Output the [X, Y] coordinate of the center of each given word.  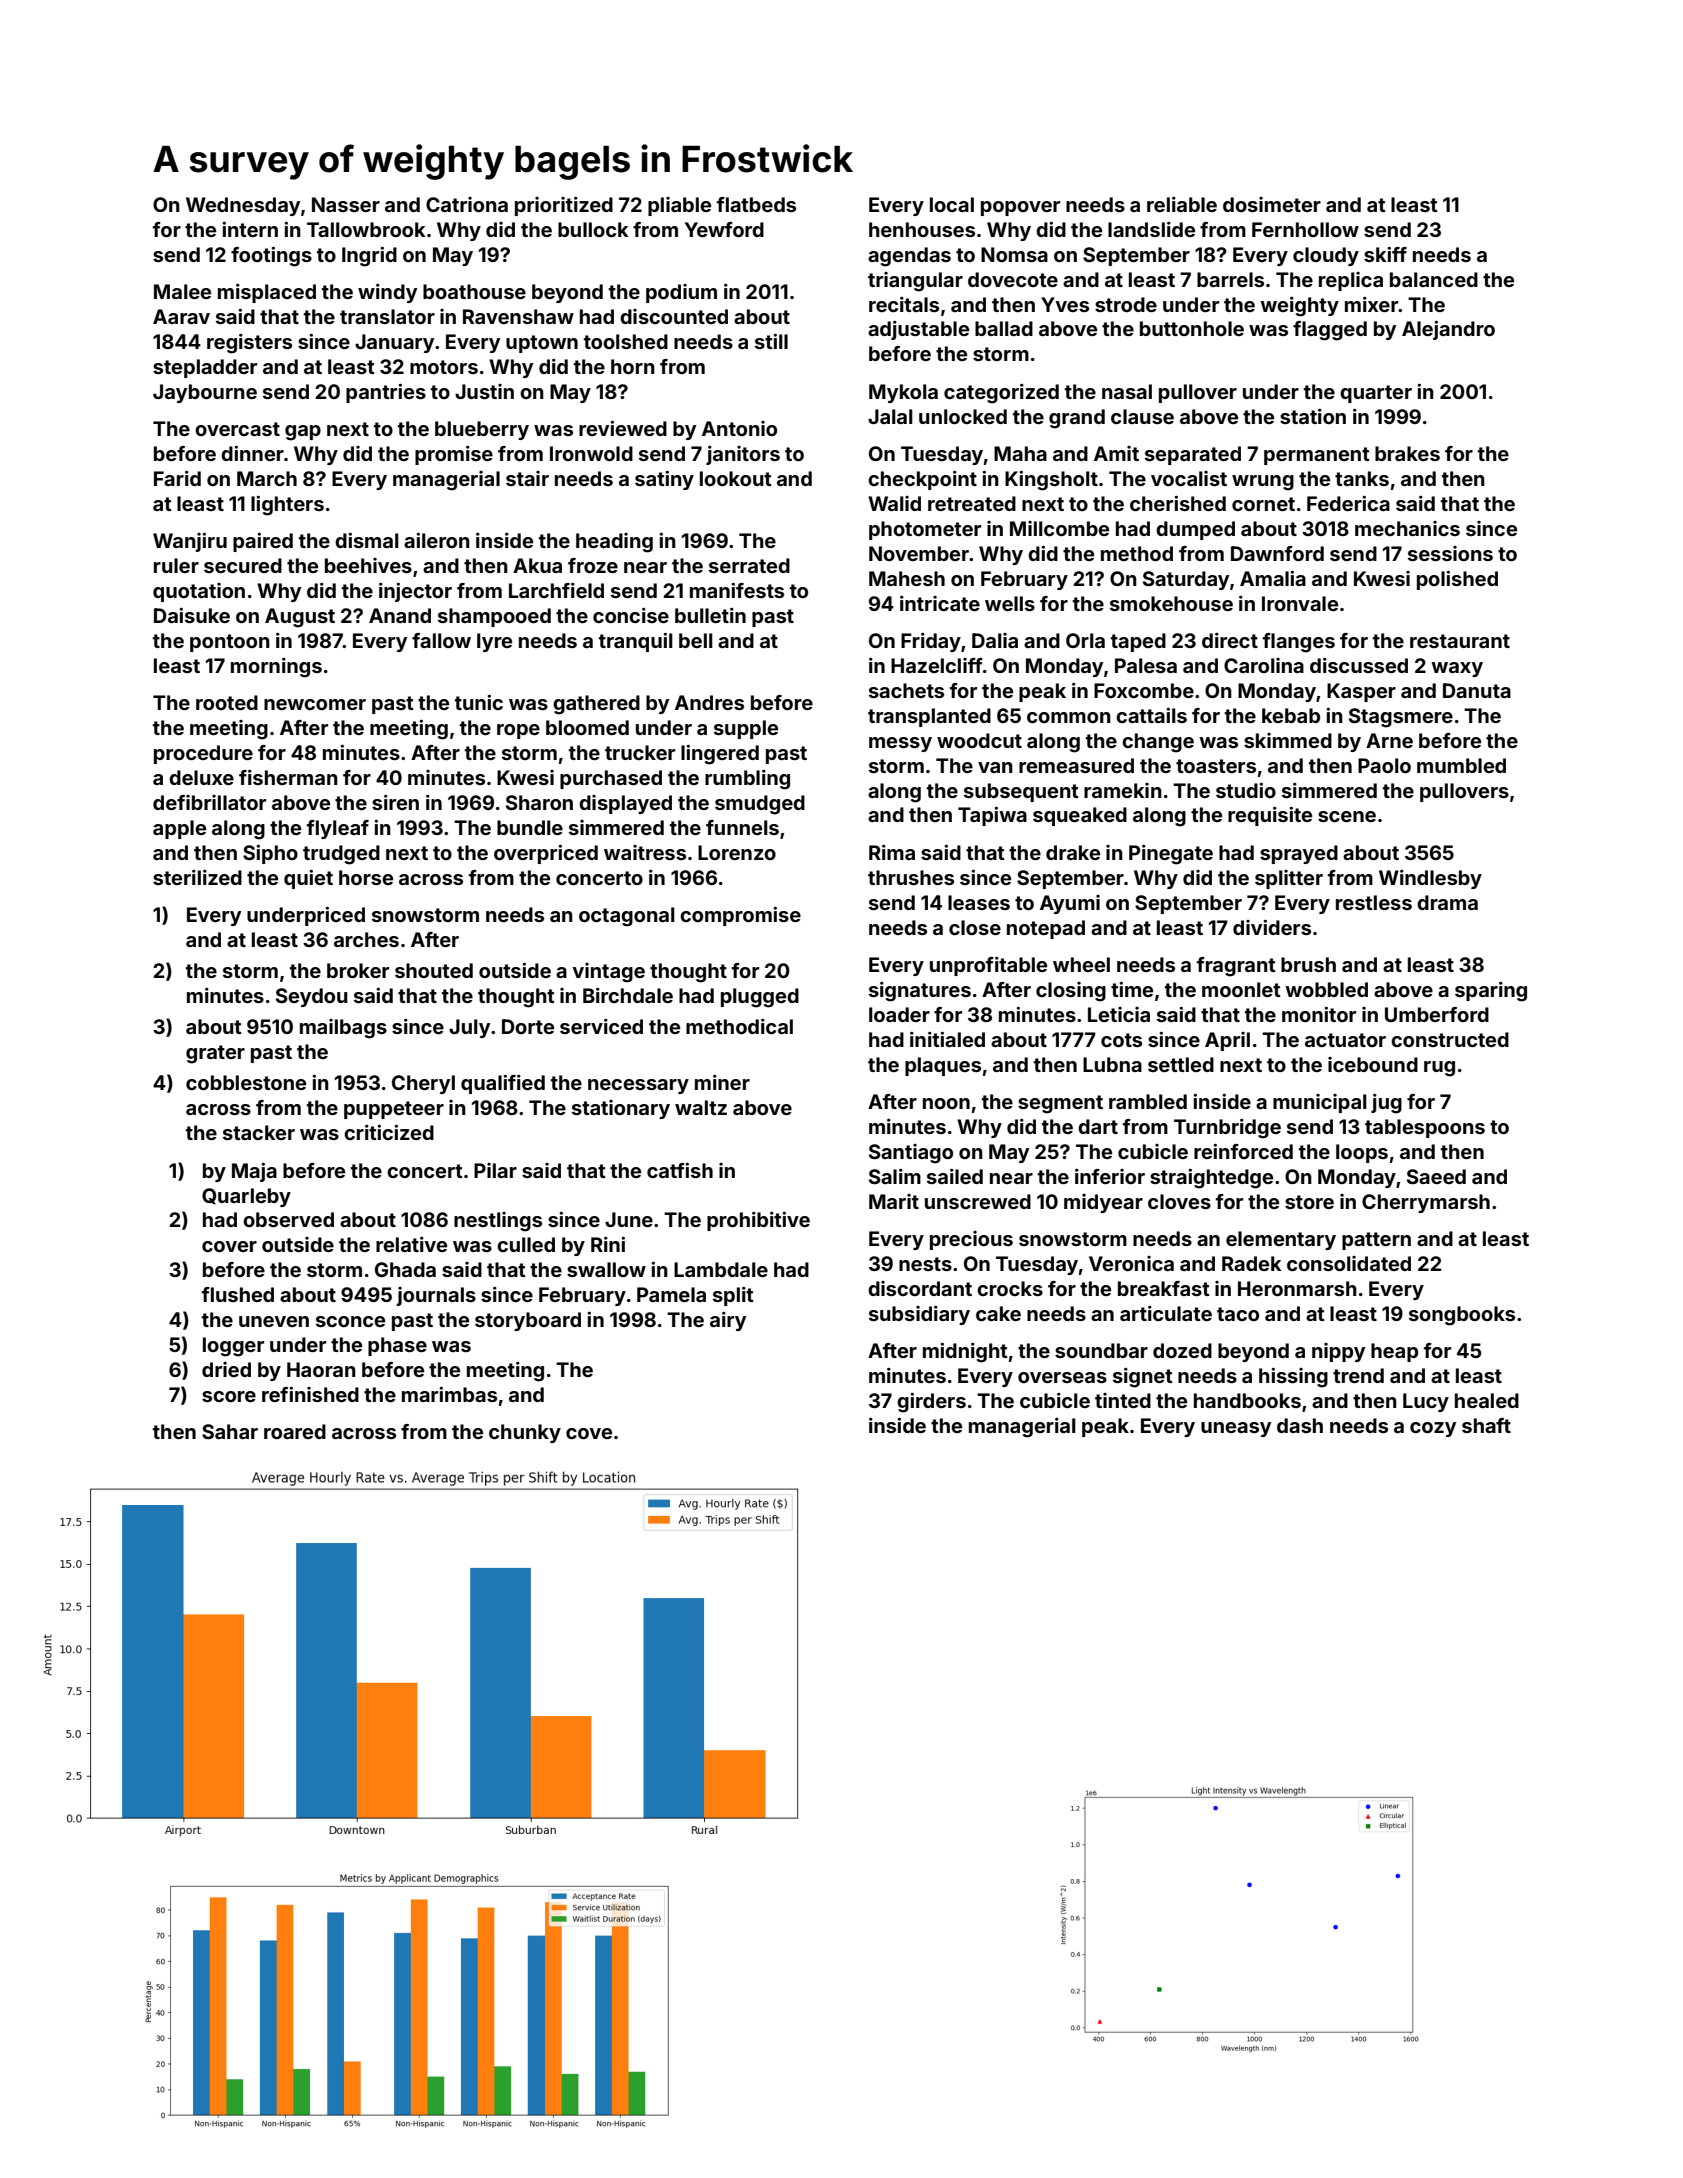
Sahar [230, 1431]
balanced [1434, 279]
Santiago [911, 1154]
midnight [965, 1353]
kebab [1291, 715]
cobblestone [246, 1082]
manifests [737, 590]
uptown [542, 344]
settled [1181, 1064]
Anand [400, 615]
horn [633, 366]
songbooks [1462, 1316]
